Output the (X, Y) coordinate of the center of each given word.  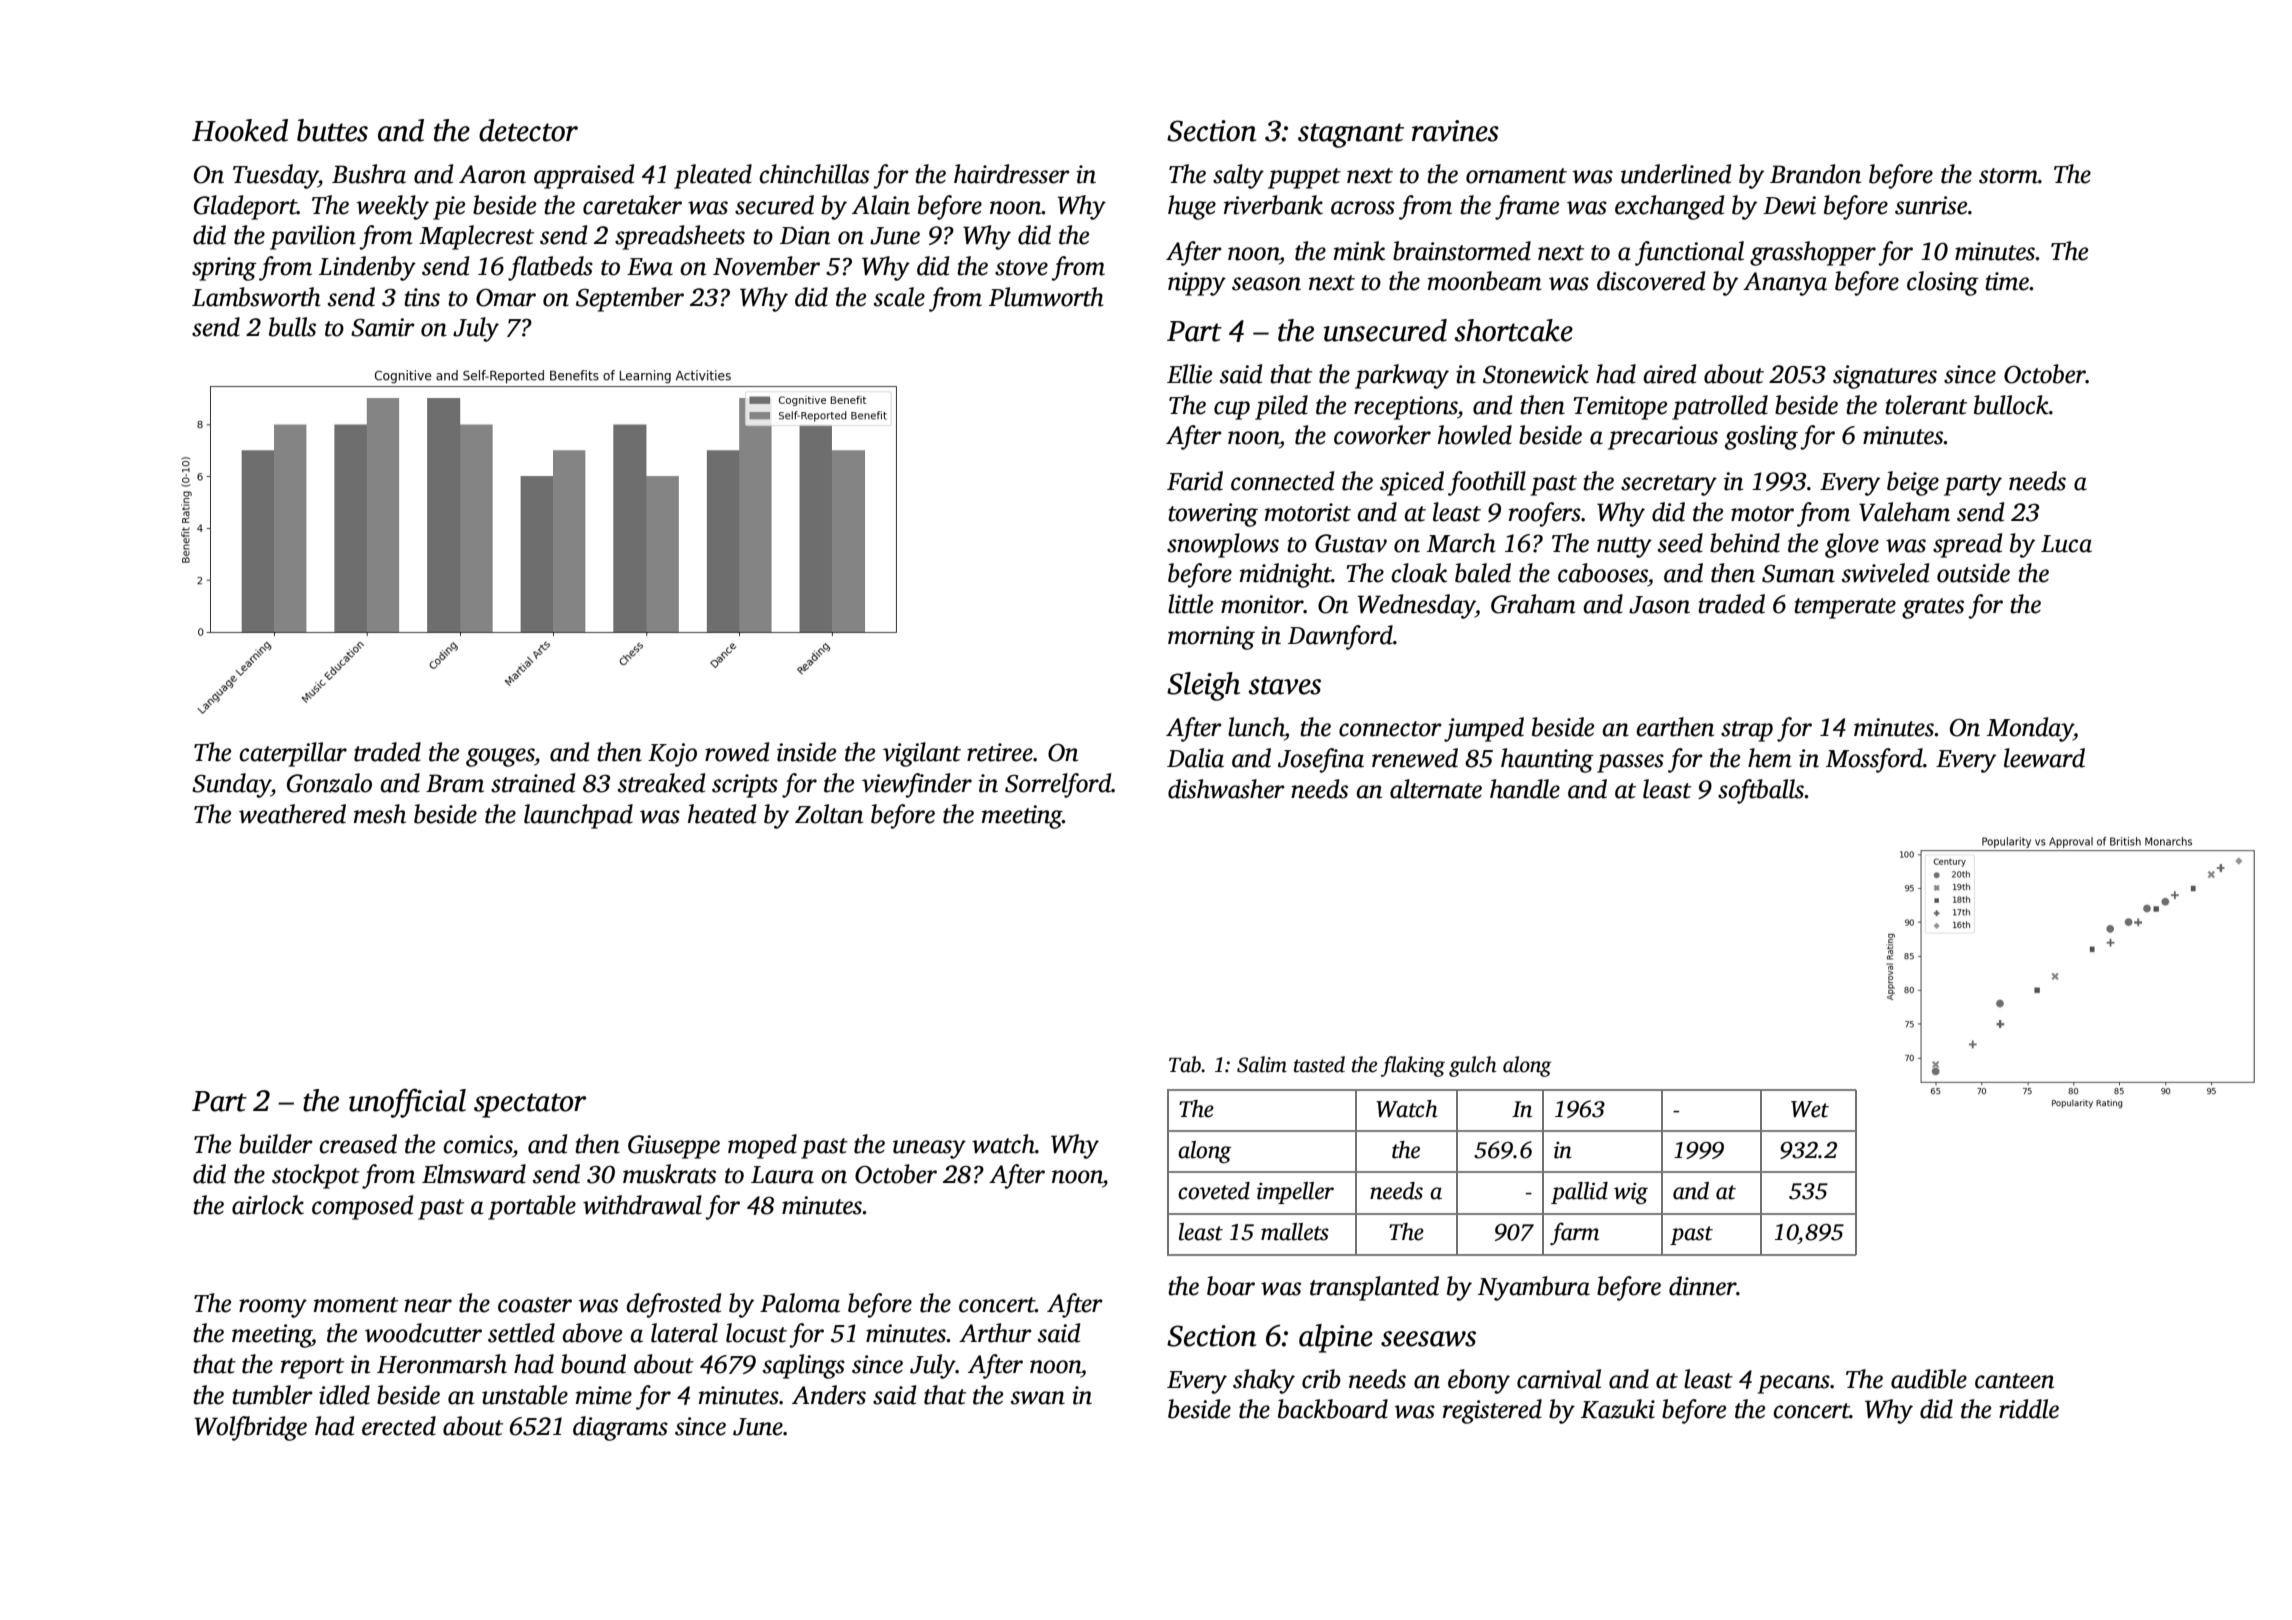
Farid (1195, 481)
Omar (506, 298)
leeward (2044, 758)
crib (1321, 1379)
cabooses (1603, 573)
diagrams (620, 1428)
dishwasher (1226, 789)
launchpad (578, 816)
